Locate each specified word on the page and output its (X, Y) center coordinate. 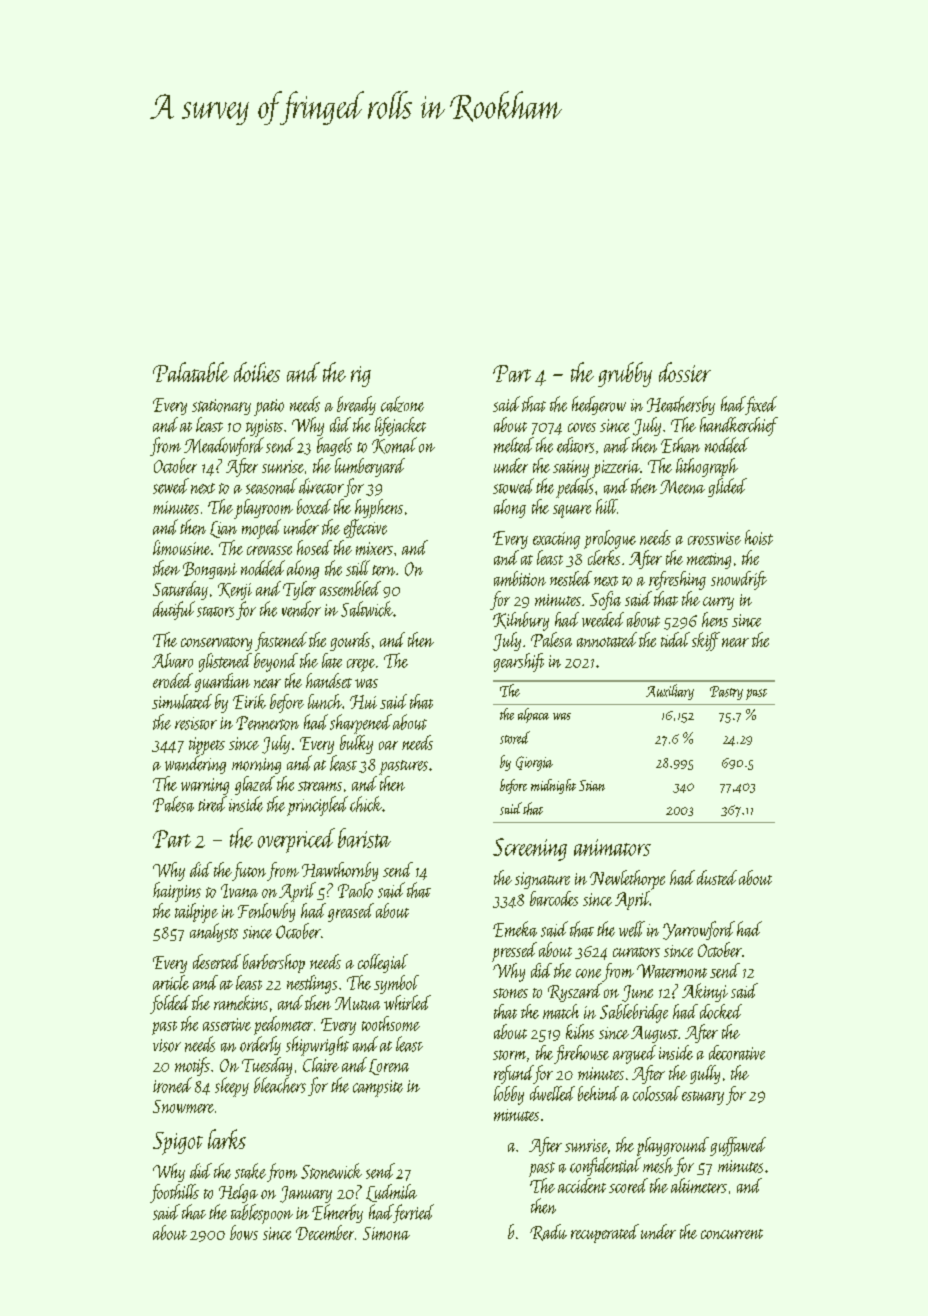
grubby (625, 374)
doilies (257, 372)
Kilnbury (521, 621)
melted (514, 445)
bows (244, 1232)
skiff (706, 641)
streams (320, 786)
